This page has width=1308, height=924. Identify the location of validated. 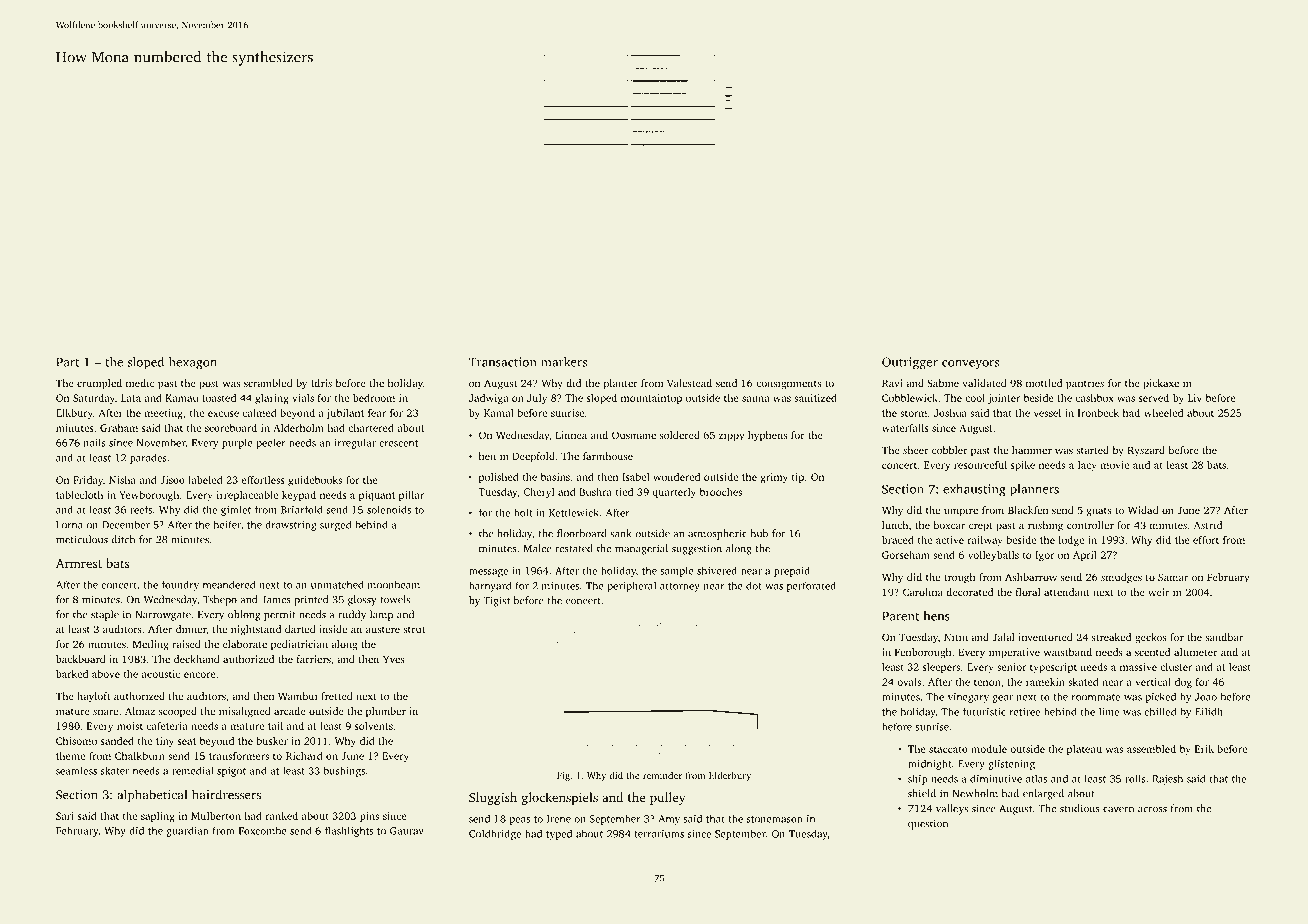
(985, 383).
